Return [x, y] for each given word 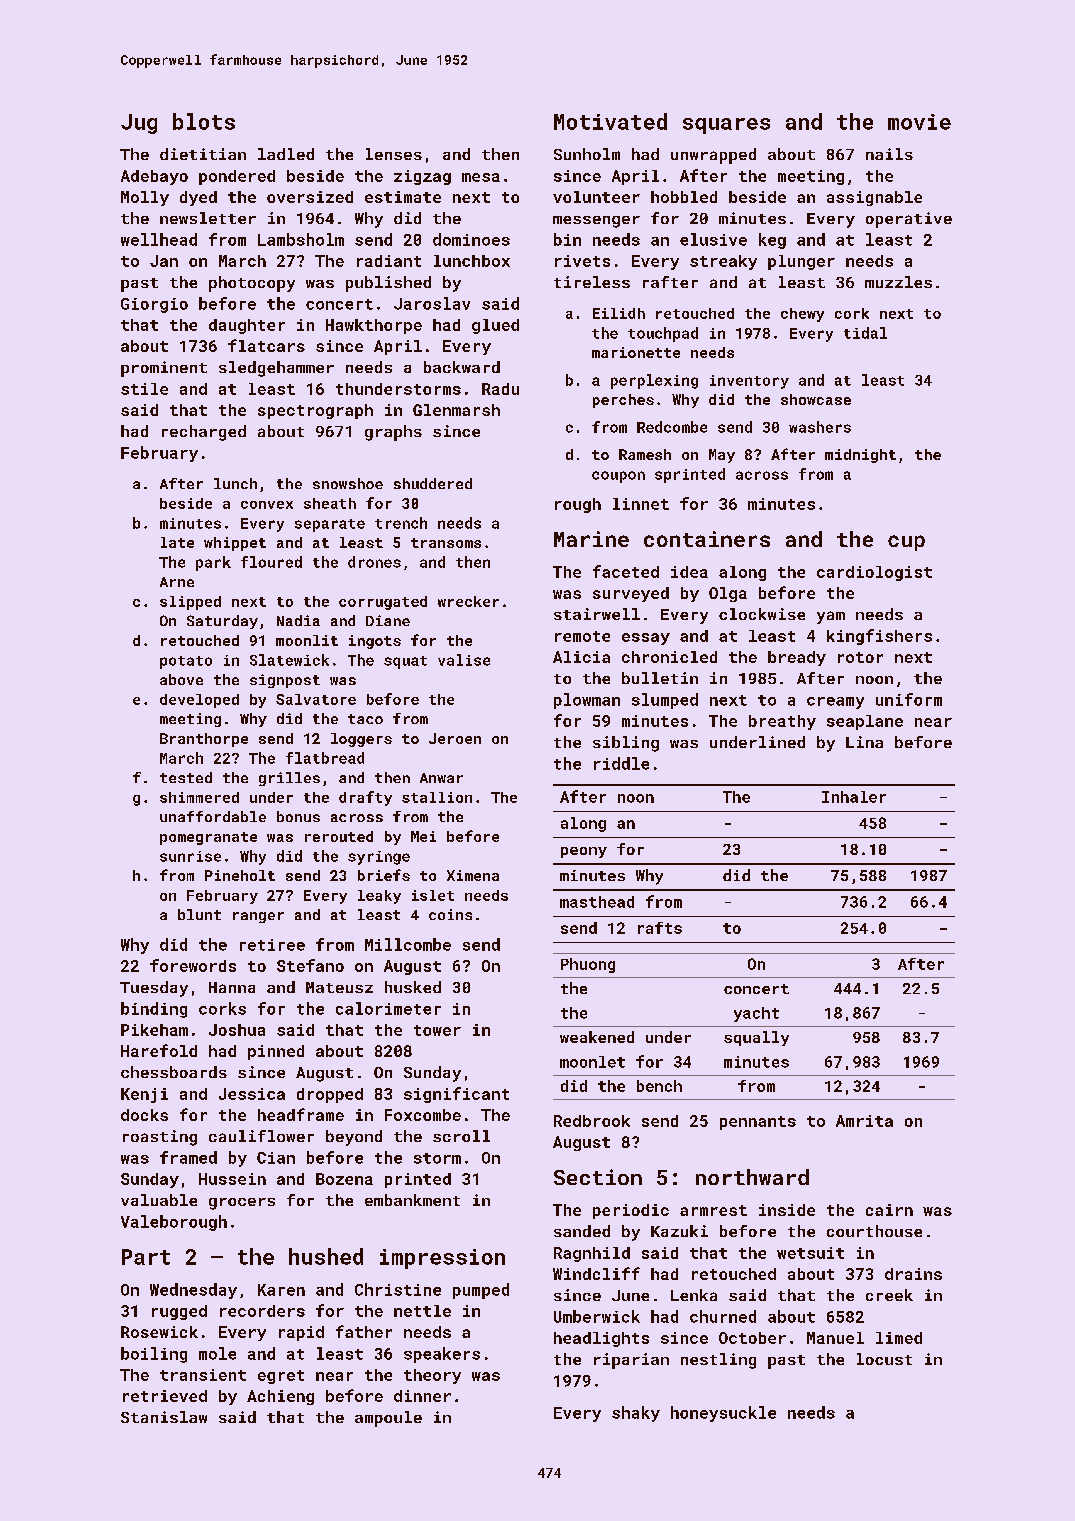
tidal [865, 333]
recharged [204, 433]
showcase [816, 399]
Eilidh [619, 313]
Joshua [237, 1030]
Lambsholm [301, 239]
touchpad [663, 334]
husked [413, 987]
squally [756, 1038]
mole [217, 1353]
